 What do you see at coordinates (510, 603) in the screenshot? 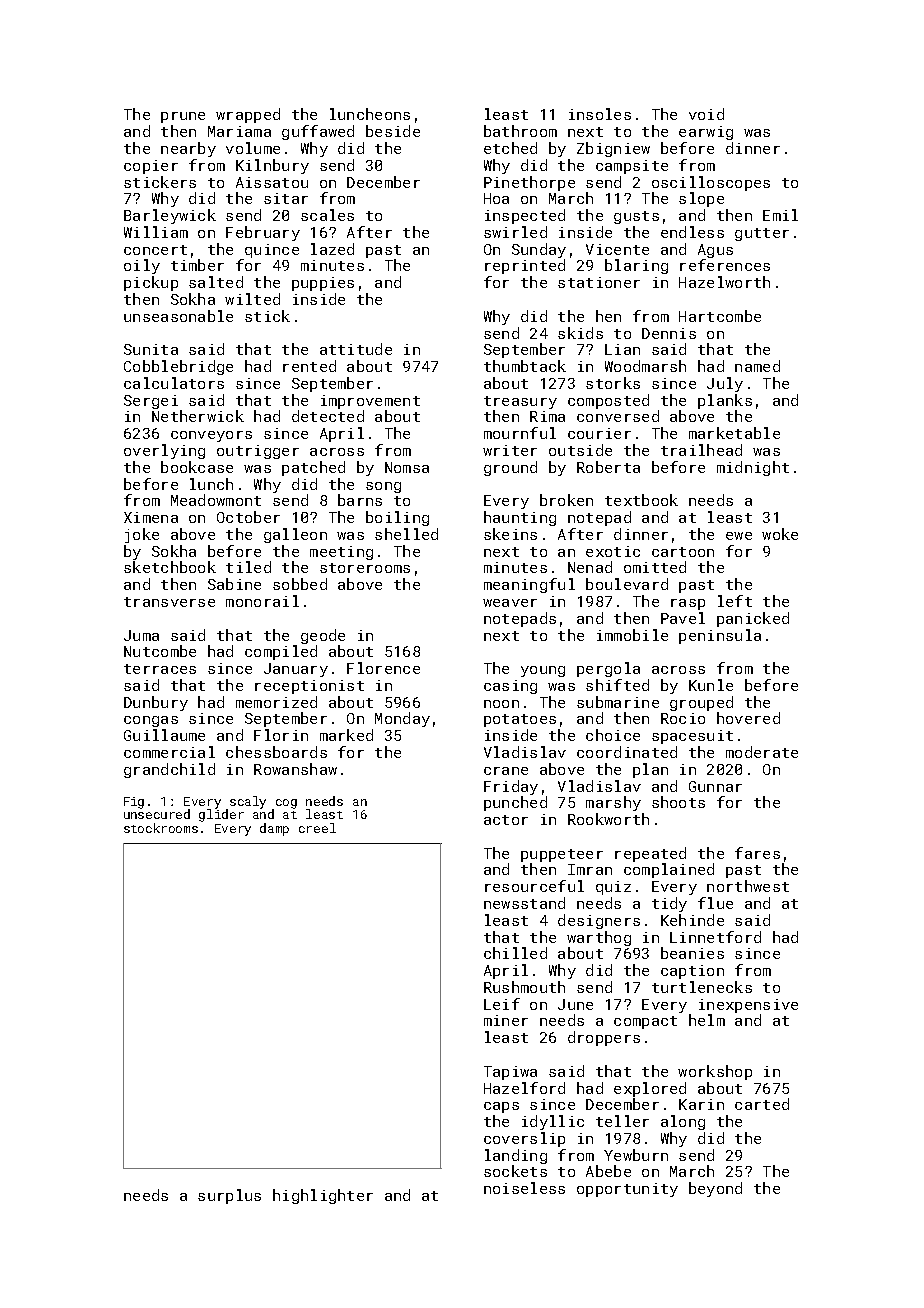
I see `weaver` at bounding box center [510, 603].
